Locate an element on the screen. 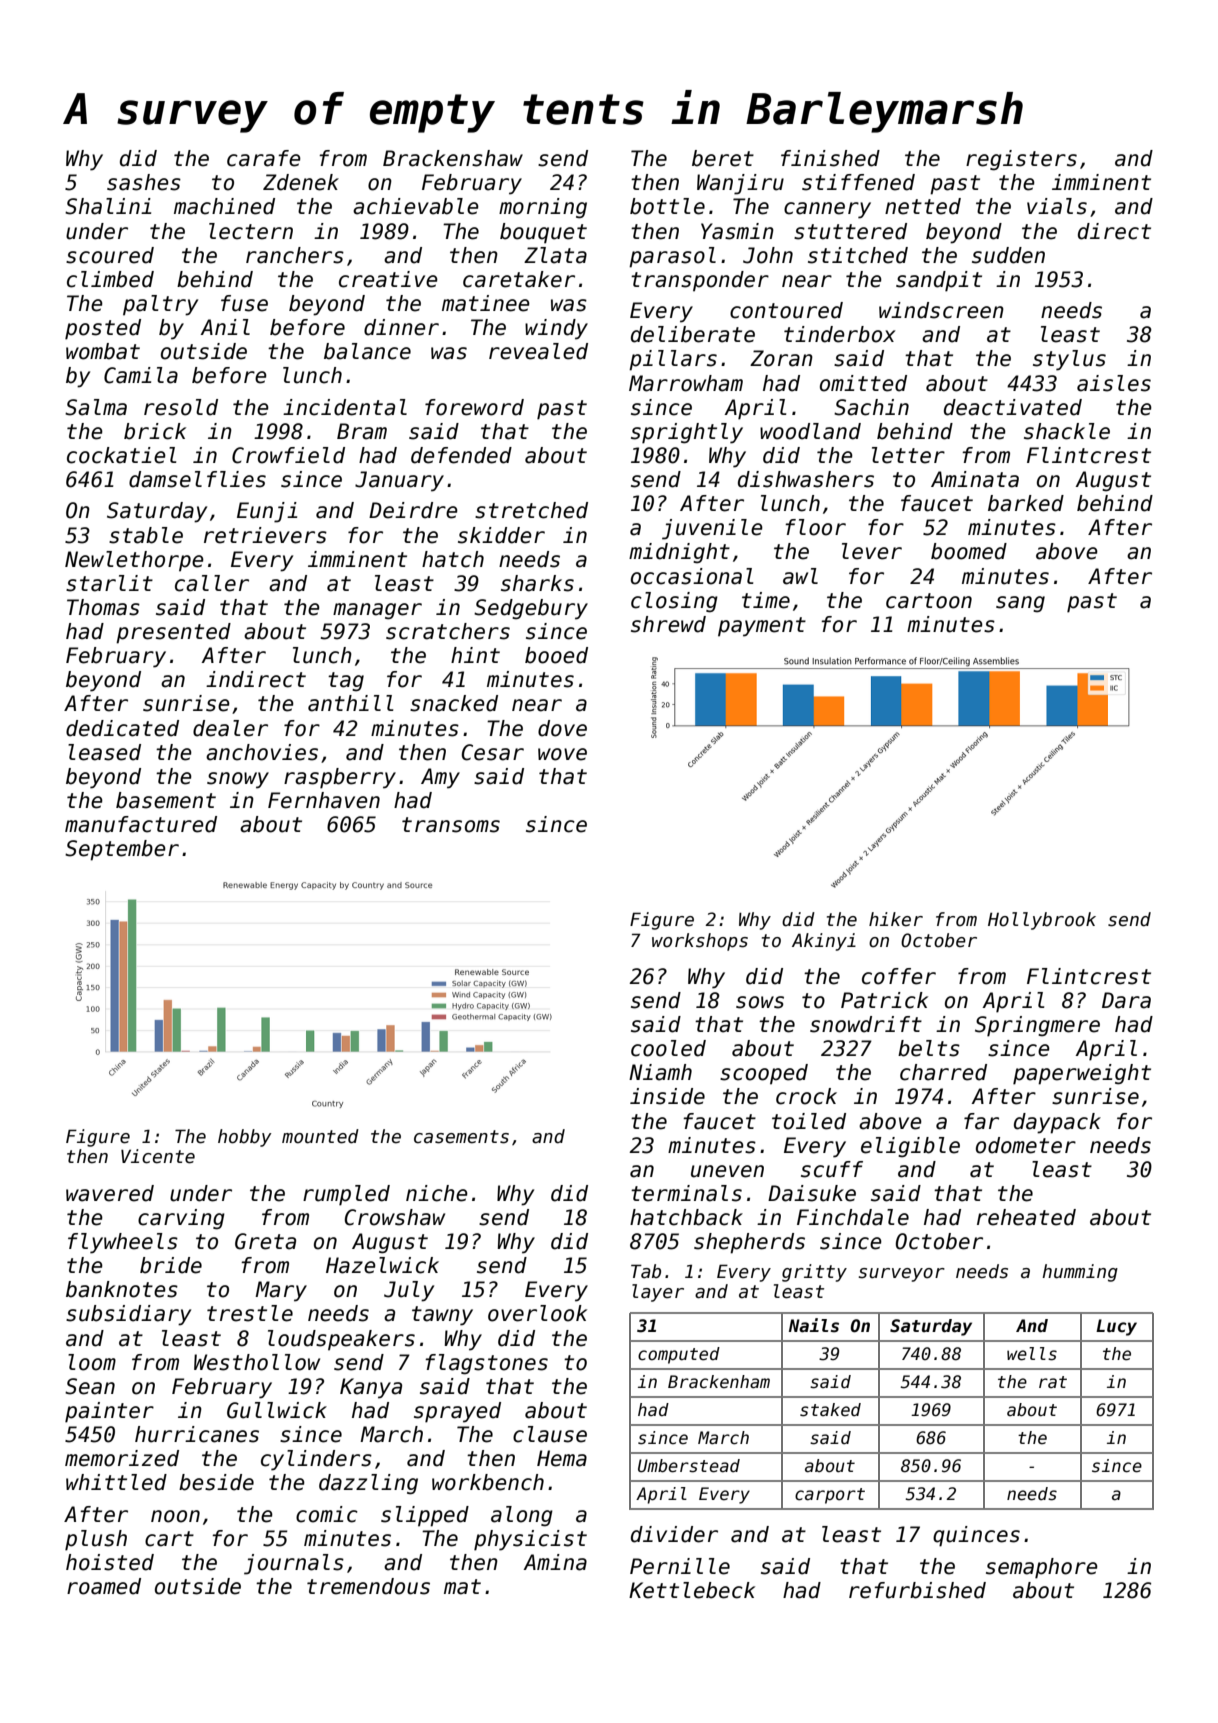 The height and width of the screenshot is (1723, 1218). Crowfield is located at coordinates (288, 455).
